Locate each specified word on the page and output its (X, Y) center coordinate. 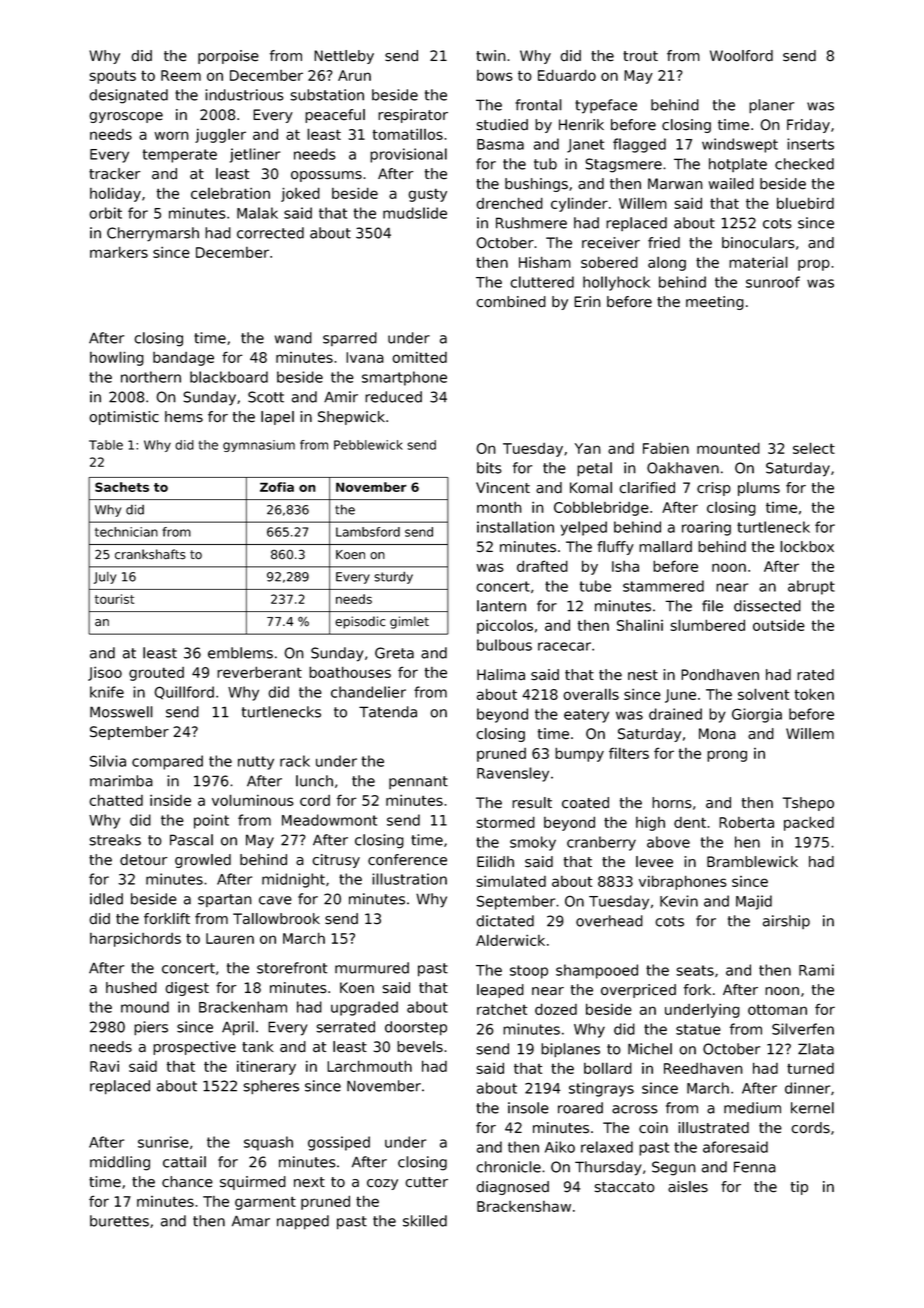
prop (814, 265)
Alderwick (510, 940)
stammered (663, 586)
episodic (360, 622)
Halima (501, 675)
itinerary (266, 1068)
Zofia (277, 487)
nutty (256, 763)
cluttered (542, 282)
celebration (230, 193)
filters (629, 753)
